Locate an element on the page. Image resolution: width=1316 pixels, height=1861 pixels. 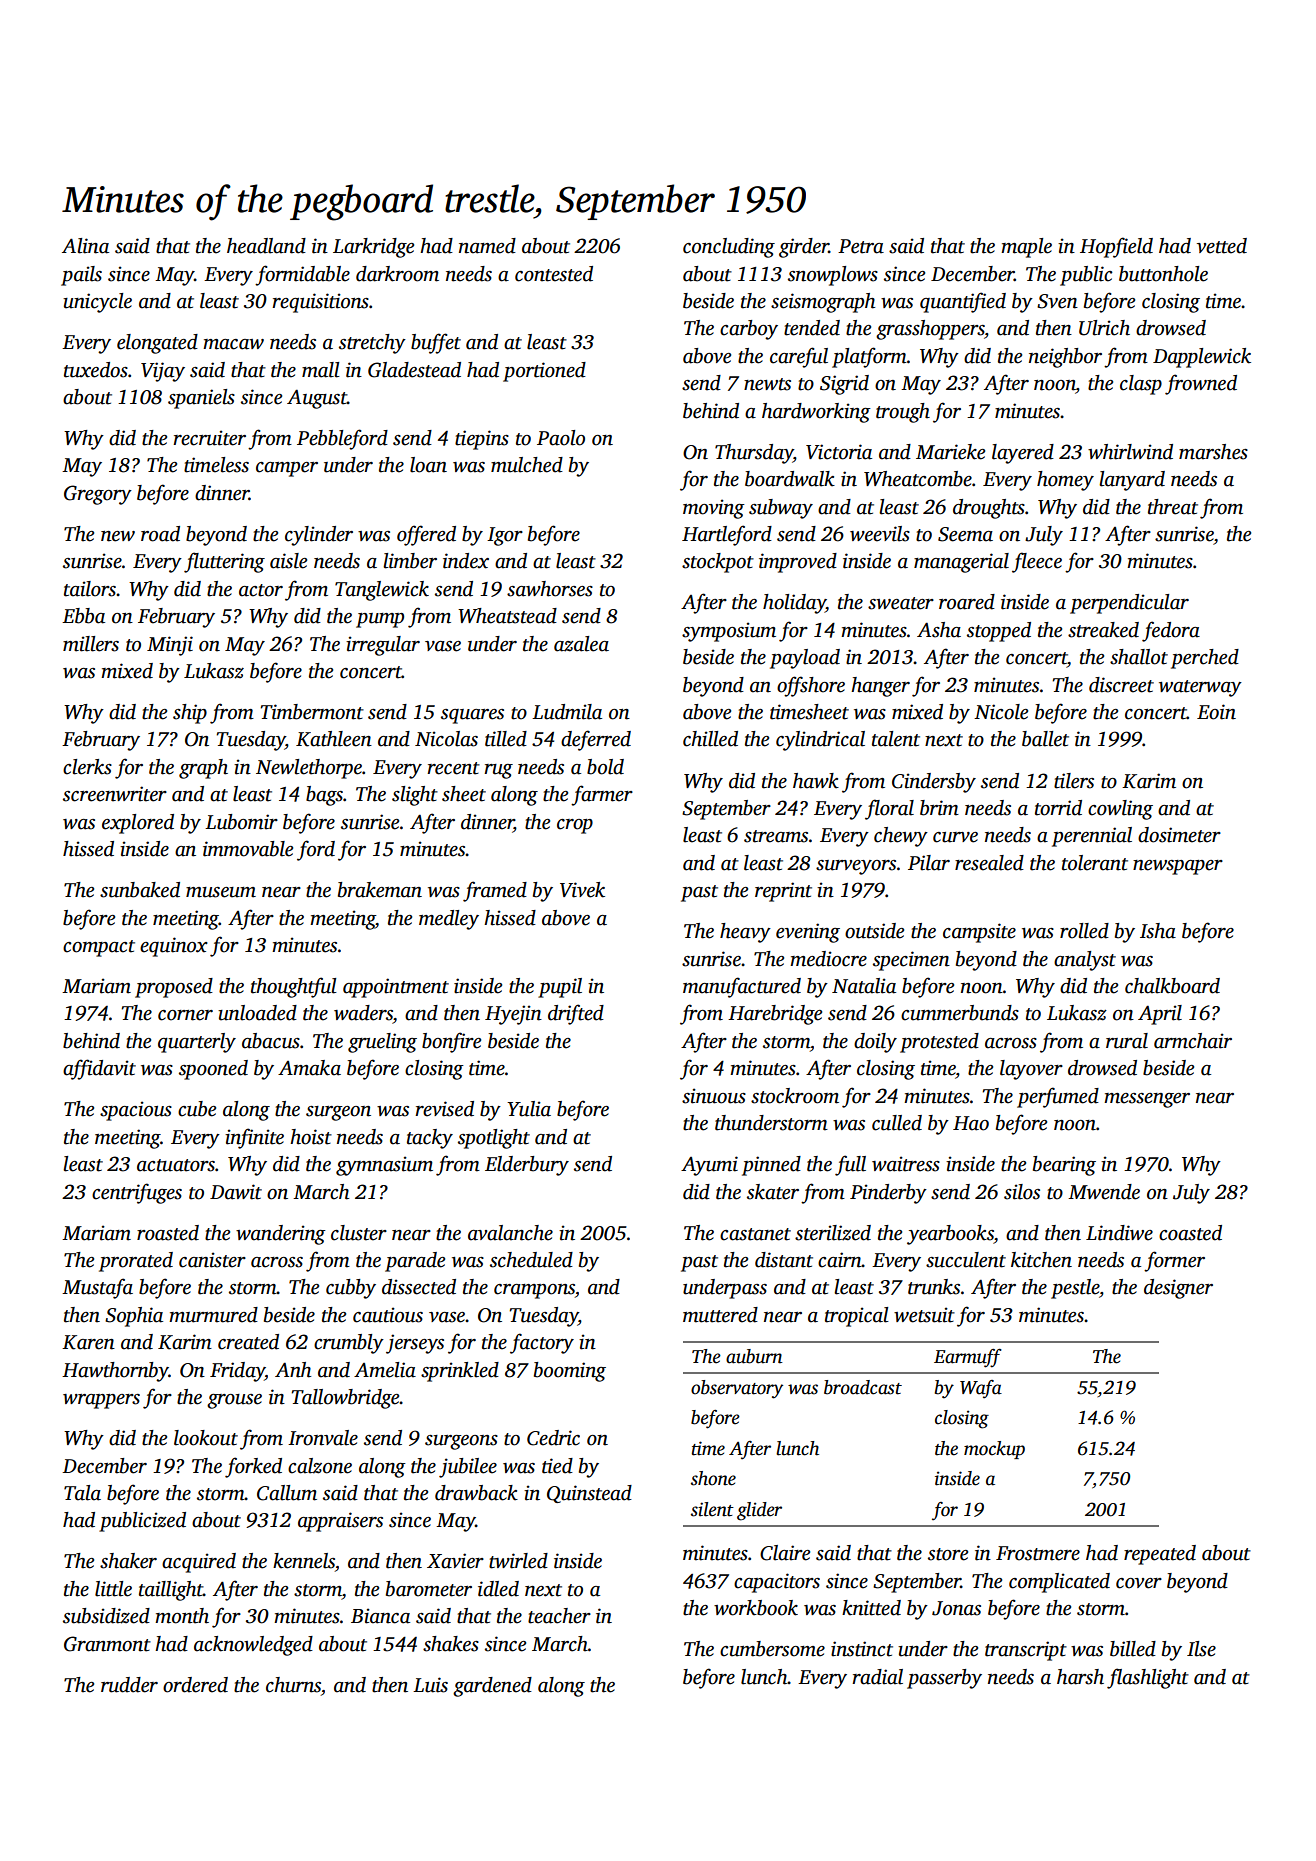
roasted is located at coordinates (168, 1233).
